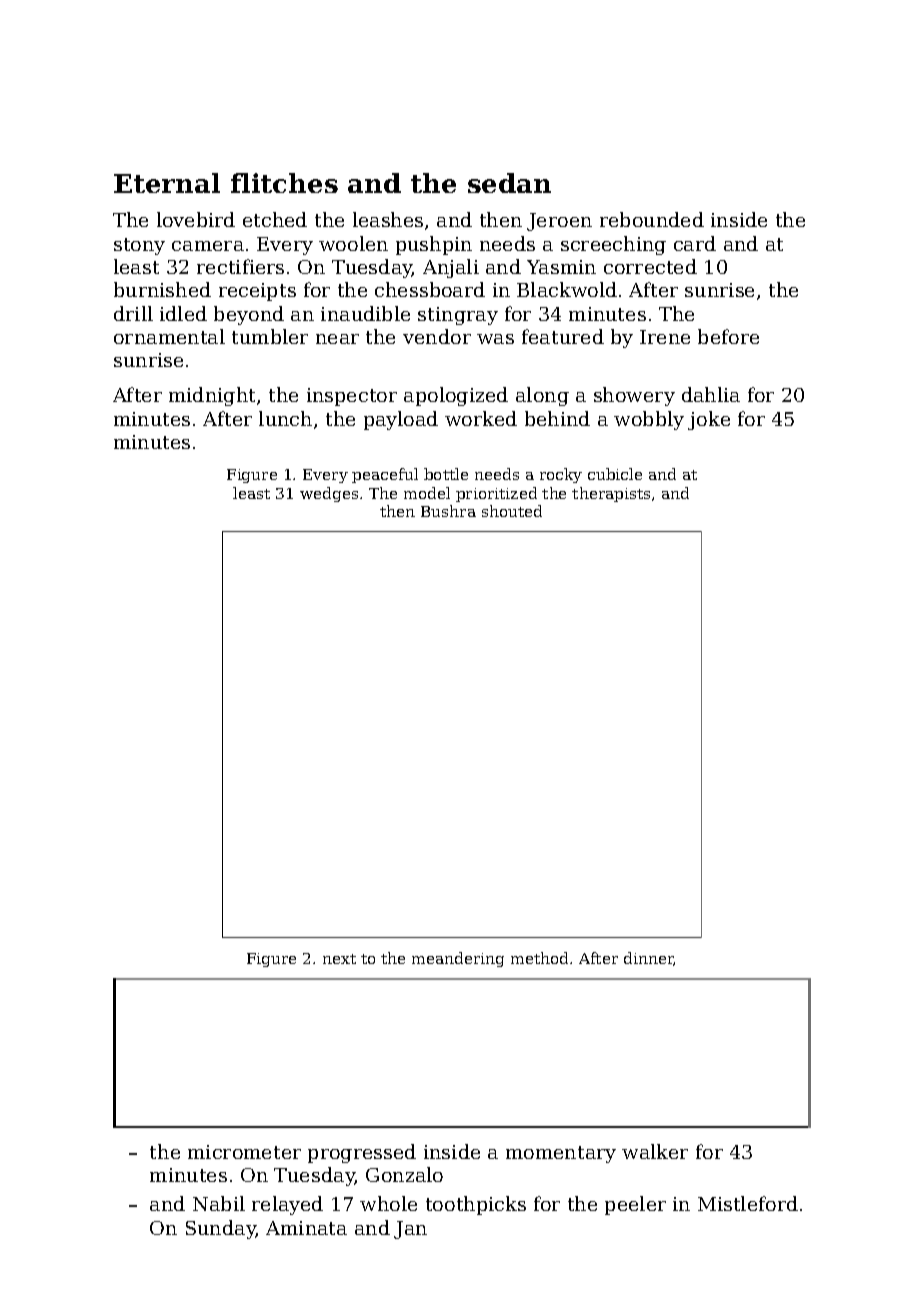 This screenshot has height=1311, width=924. I want to click on sedan, so click(509, 183).
